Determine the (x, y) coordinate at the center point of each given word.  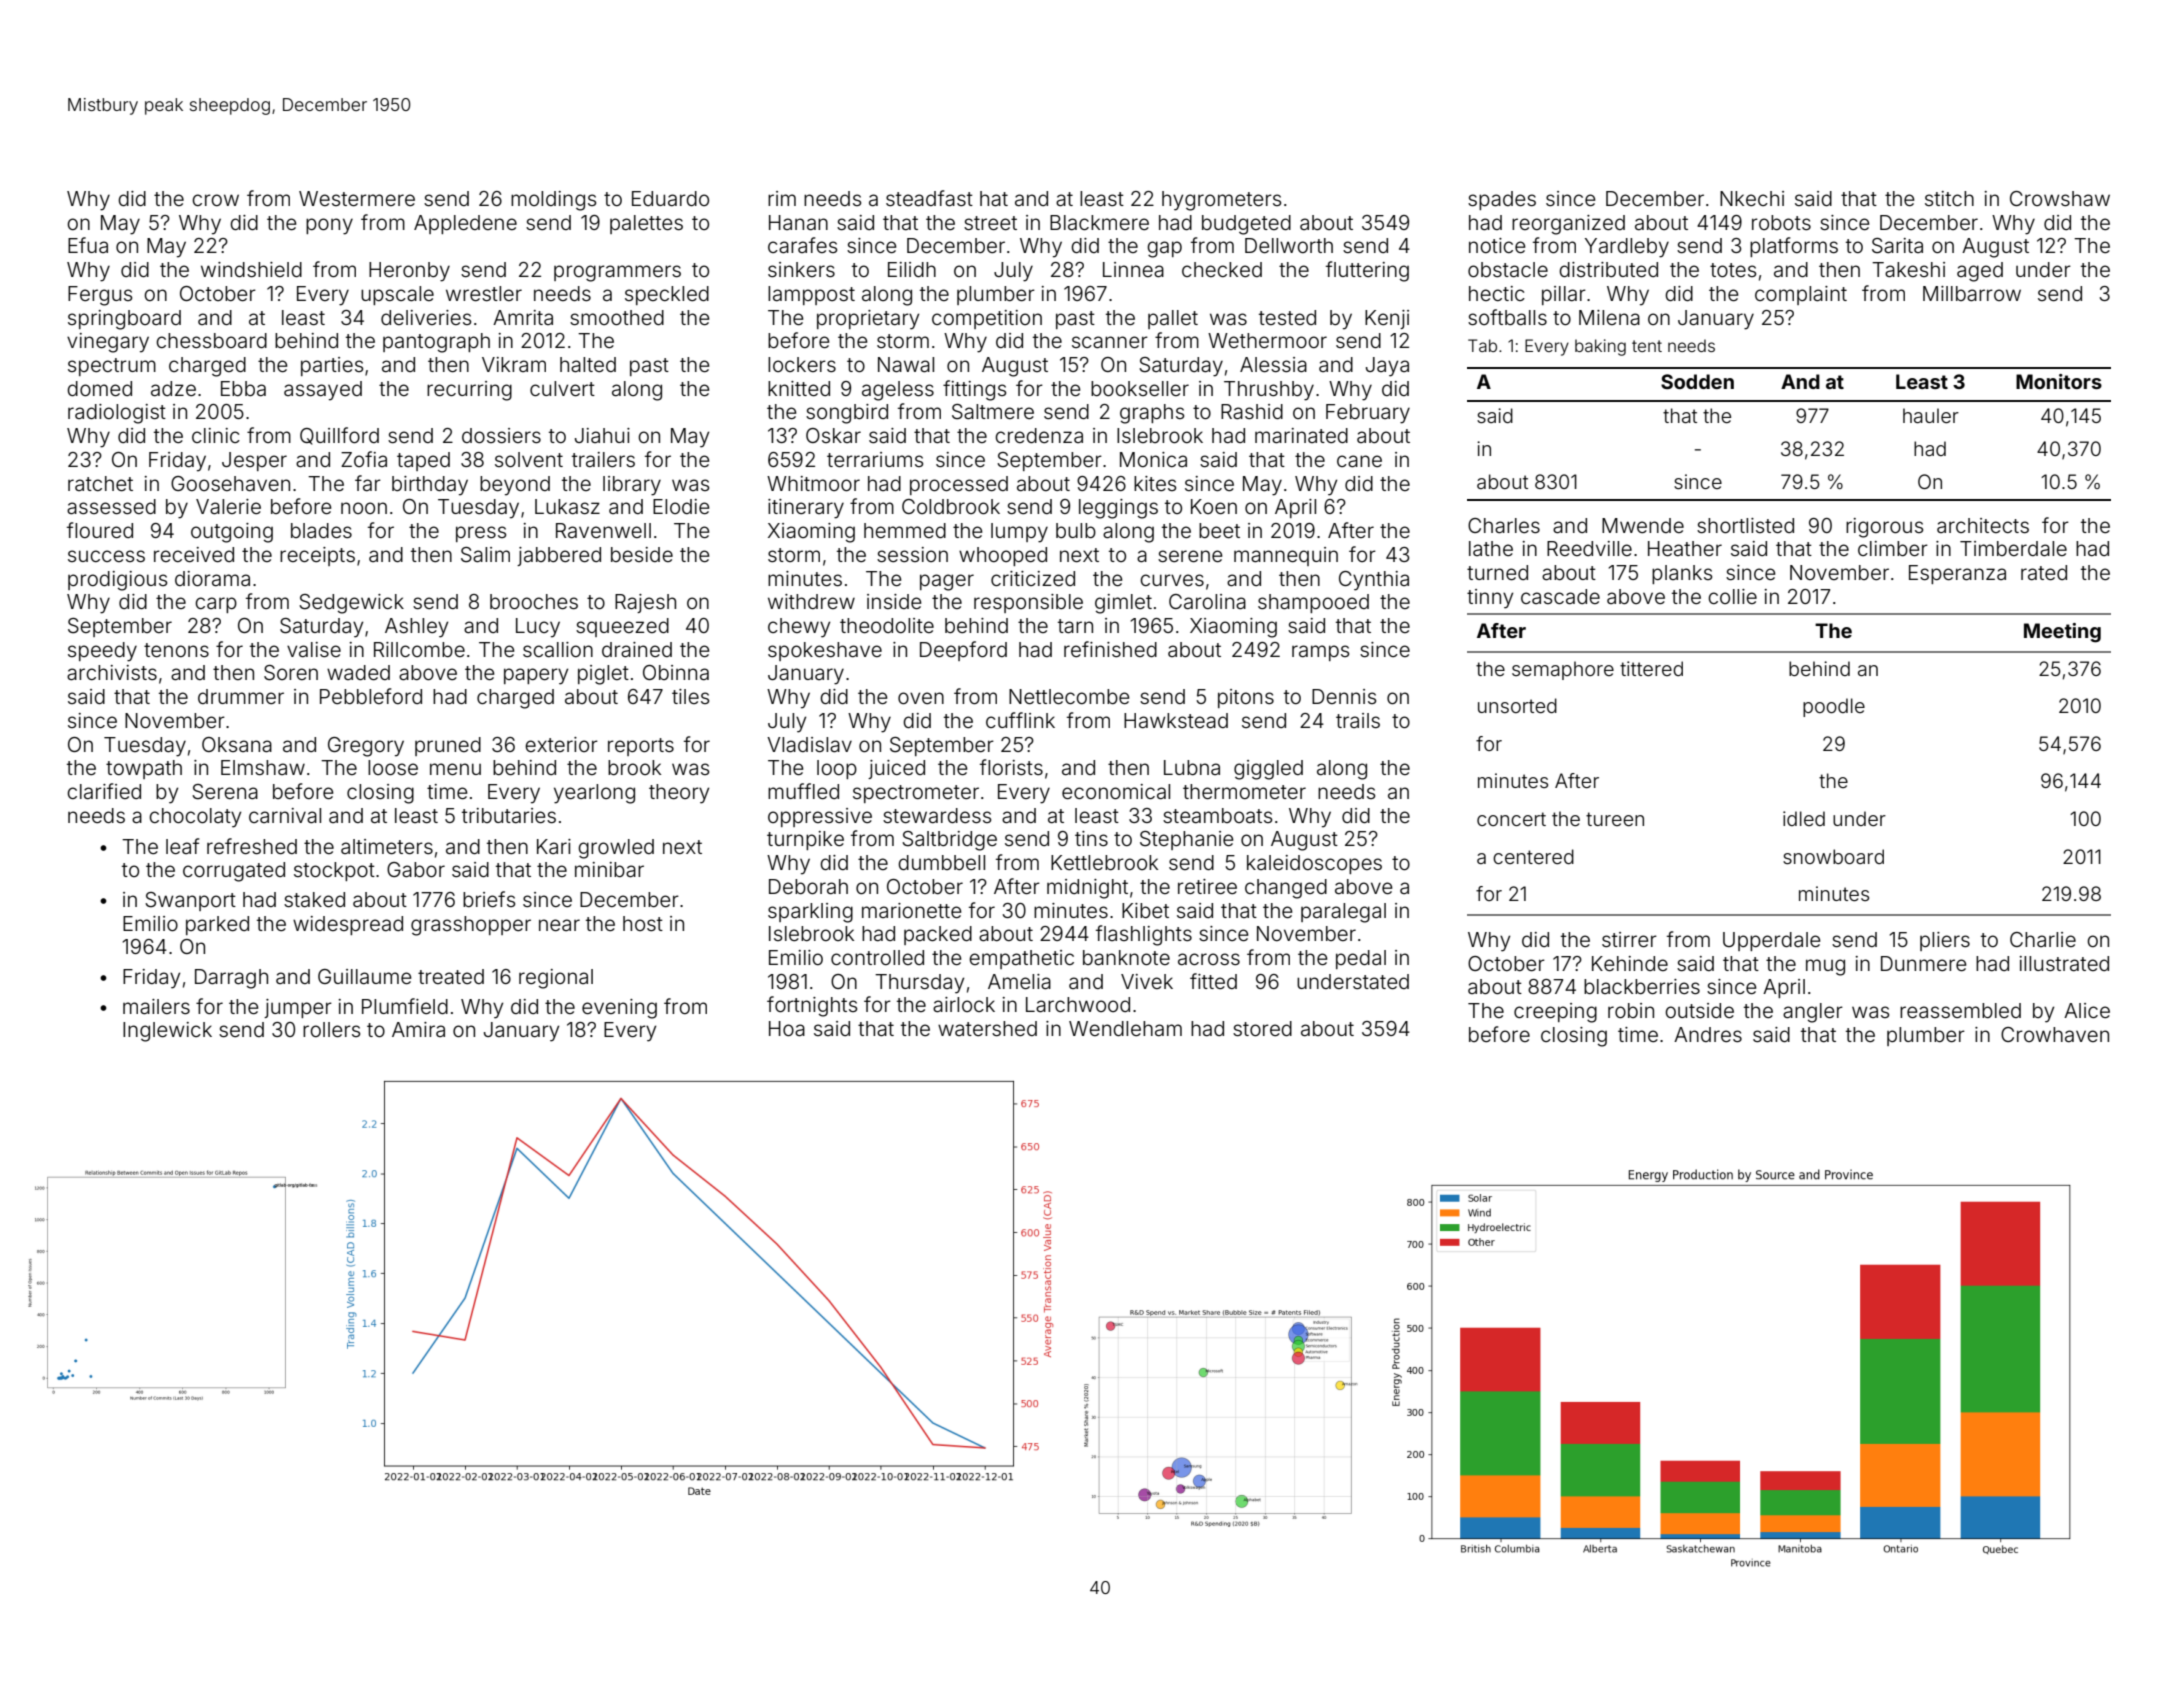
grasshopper (471, 926)
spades (1502, 200)
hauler (1931, 415)
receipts (317, 556)
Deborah (808, 886)
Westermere (357, 198)
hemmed (905, 530)
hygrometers (1221, 201)
